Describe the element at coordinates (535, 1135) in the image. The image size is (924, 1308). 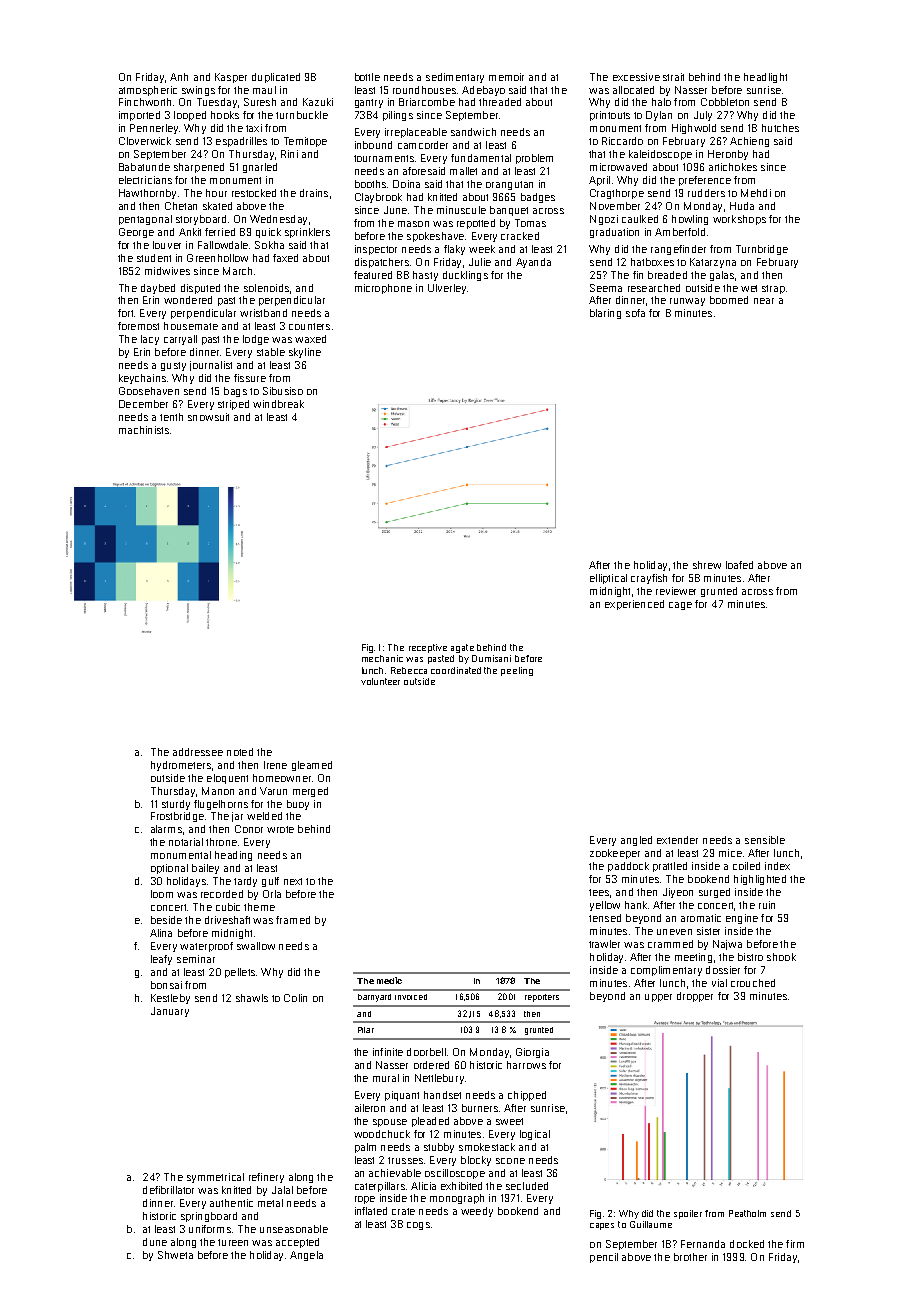
I see `logical` at that location.
